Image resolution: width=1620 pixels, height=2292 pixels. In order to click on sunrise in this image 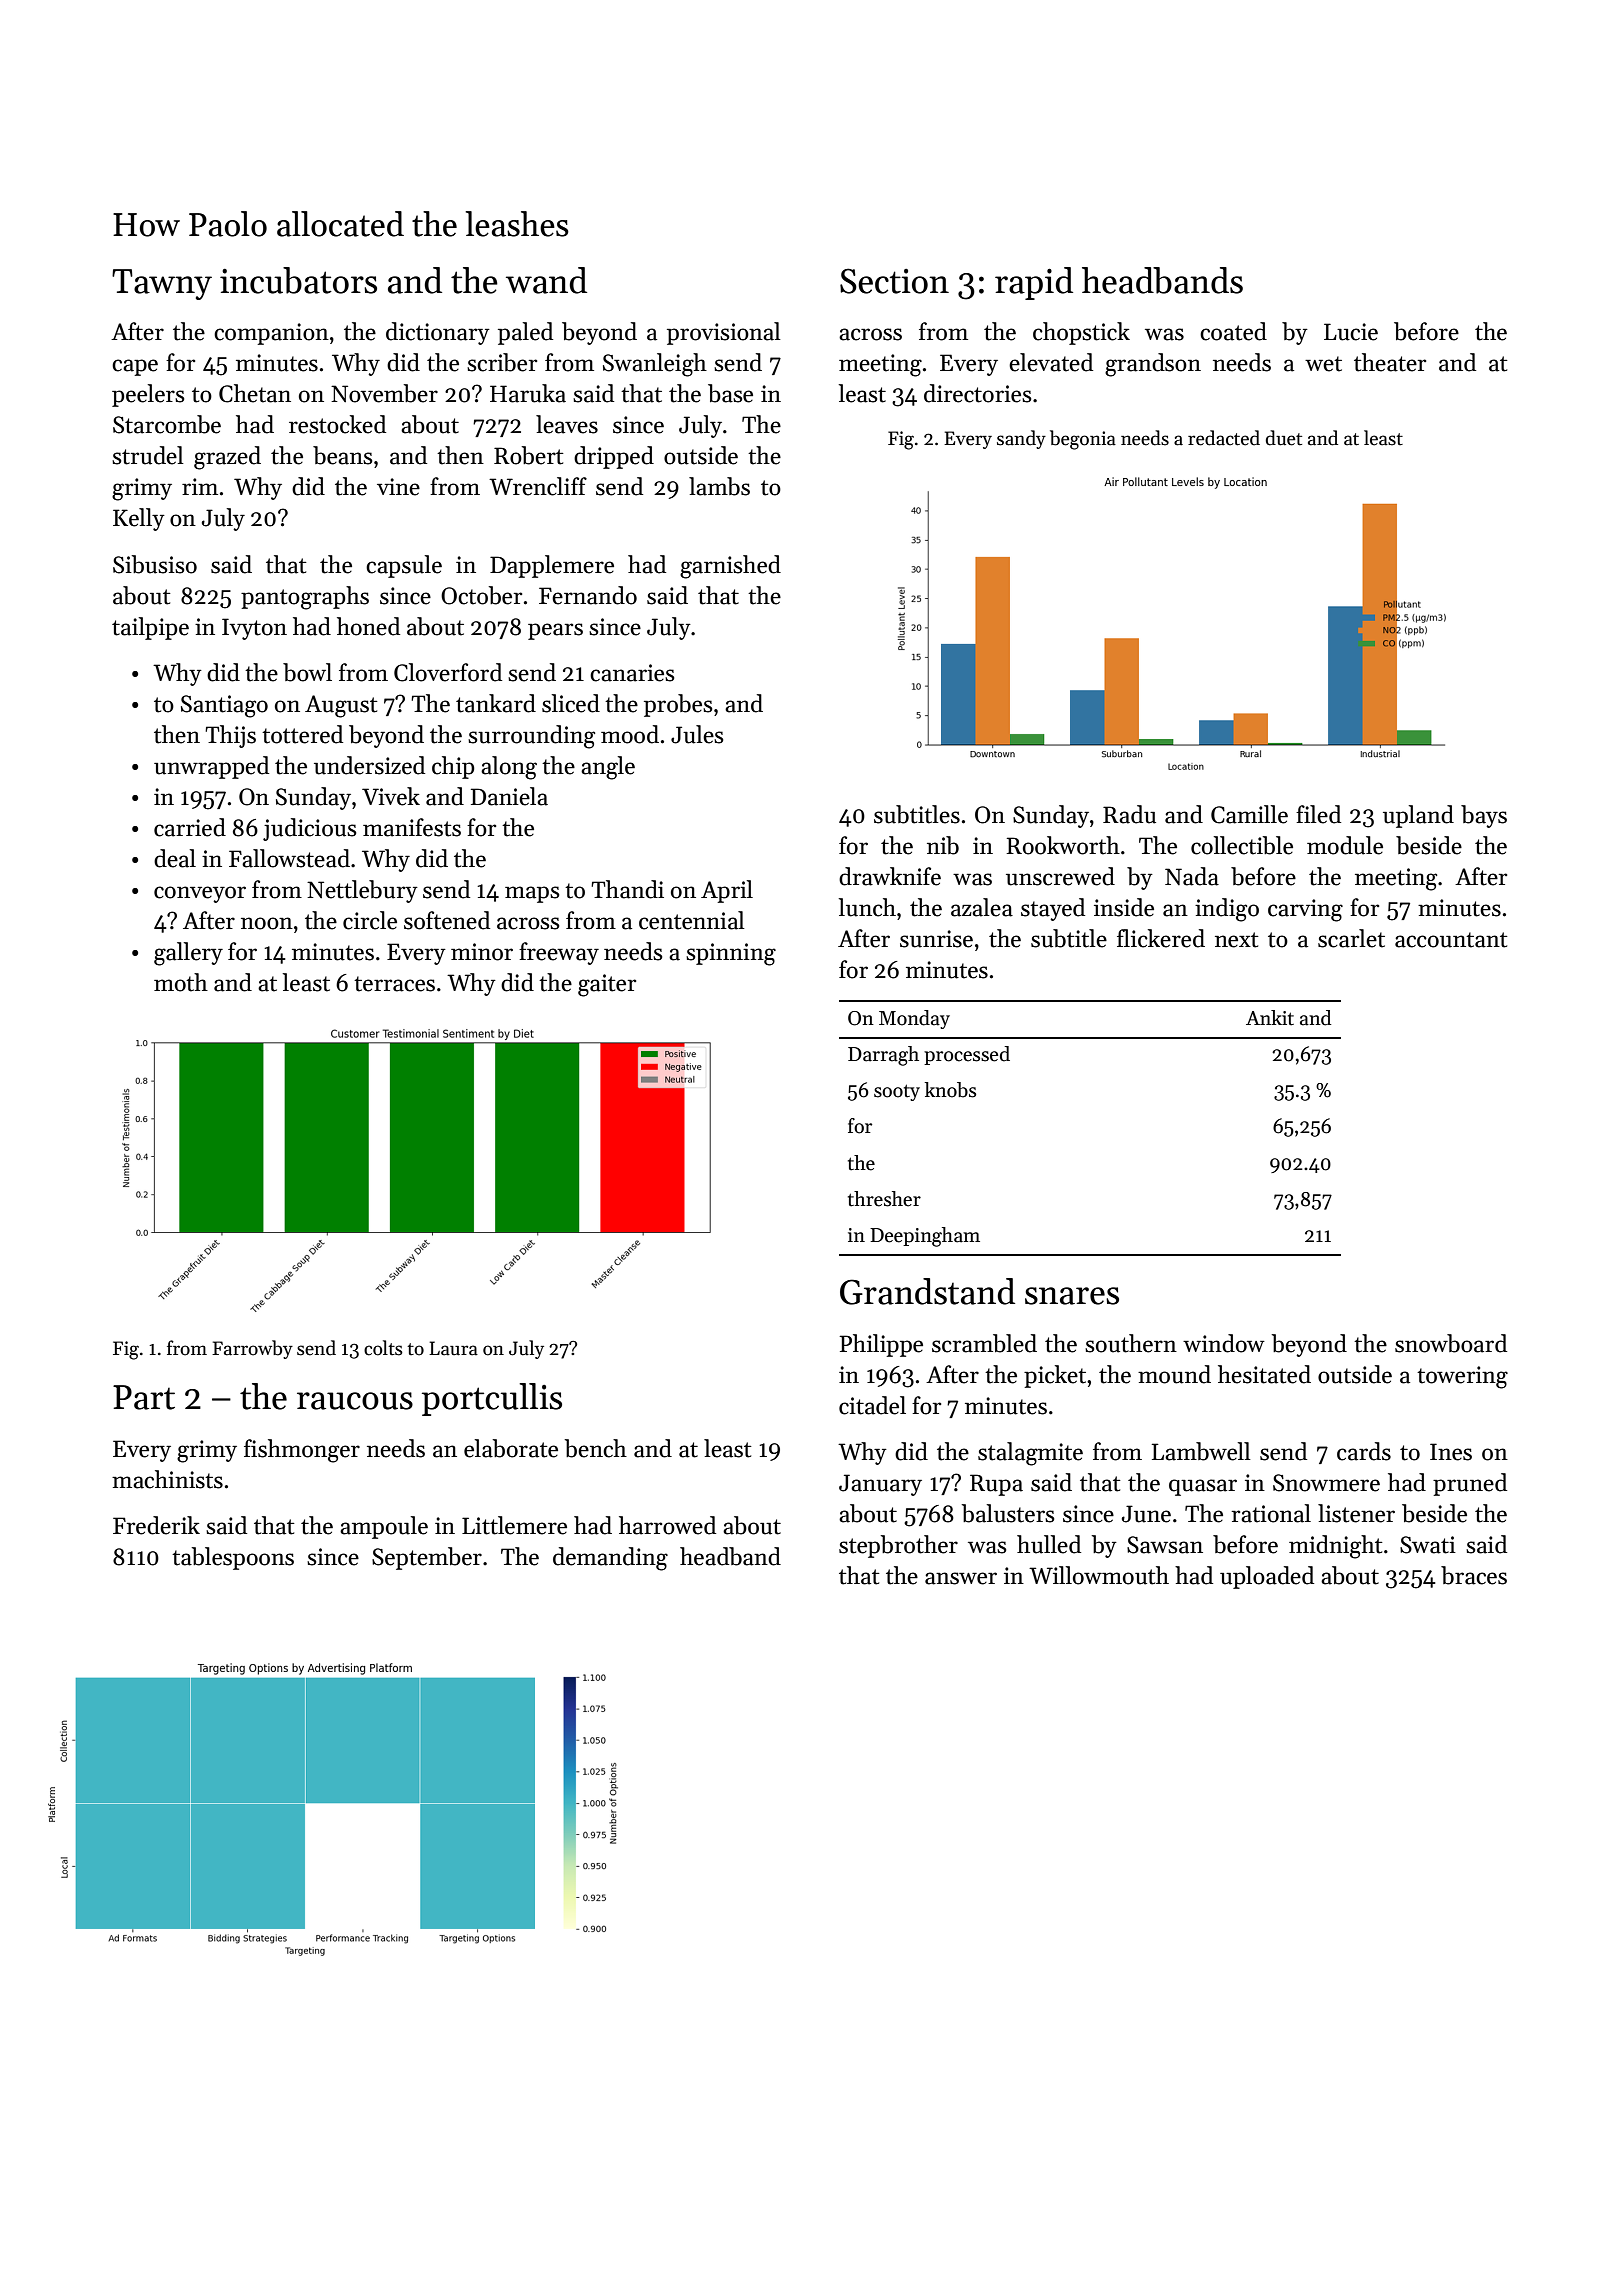, I will do `click(936, 939)`.
